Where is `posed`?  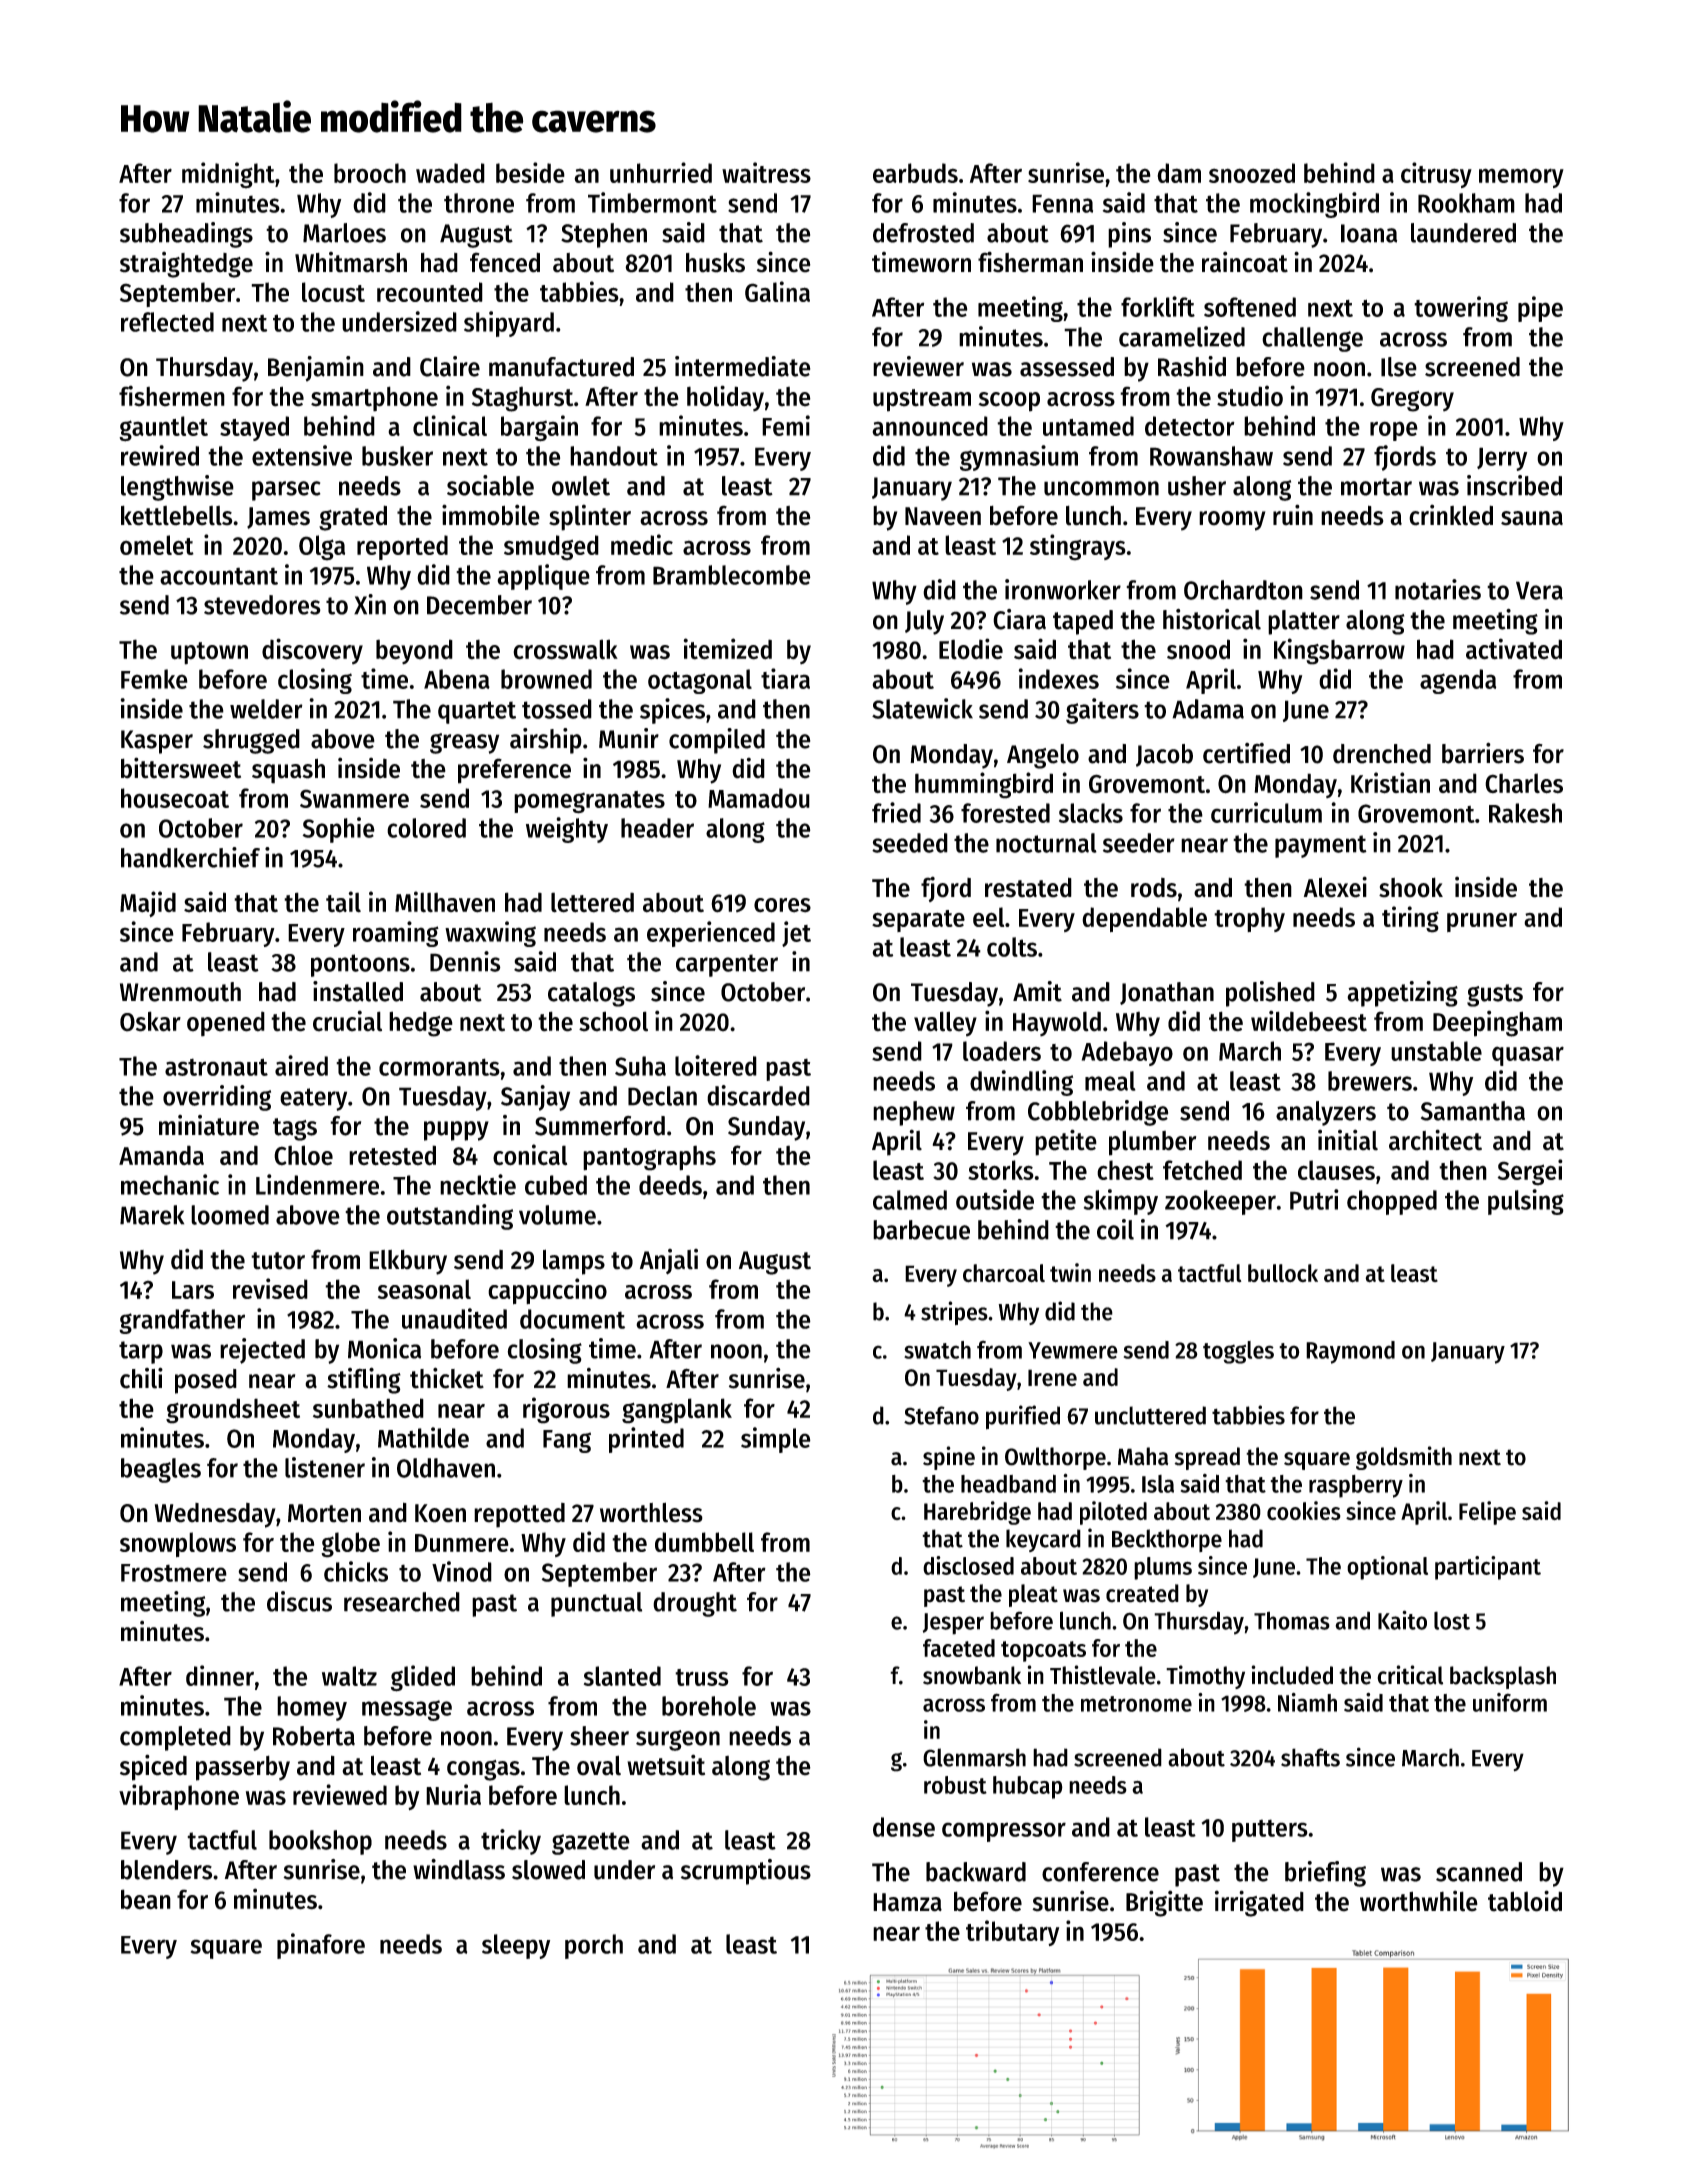
posed is located at coordinates (206, 1381).
